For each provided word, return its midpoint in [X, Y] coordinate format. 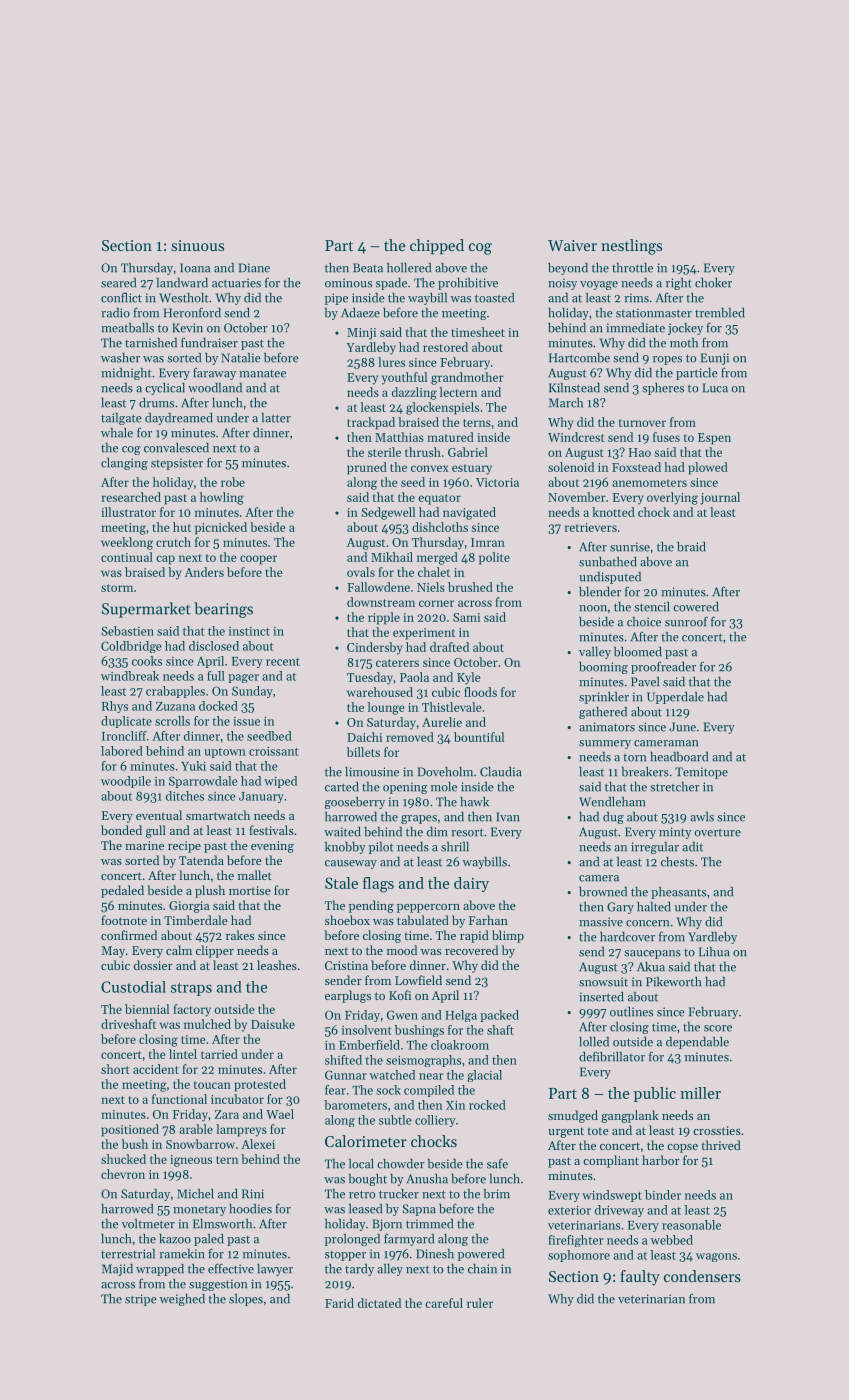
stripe [141, 1300]
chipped [437, 247]
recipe [184, 847]
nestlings [631, 247]
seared [118, 283]
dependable [697, 1043]
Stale [341, 883]
